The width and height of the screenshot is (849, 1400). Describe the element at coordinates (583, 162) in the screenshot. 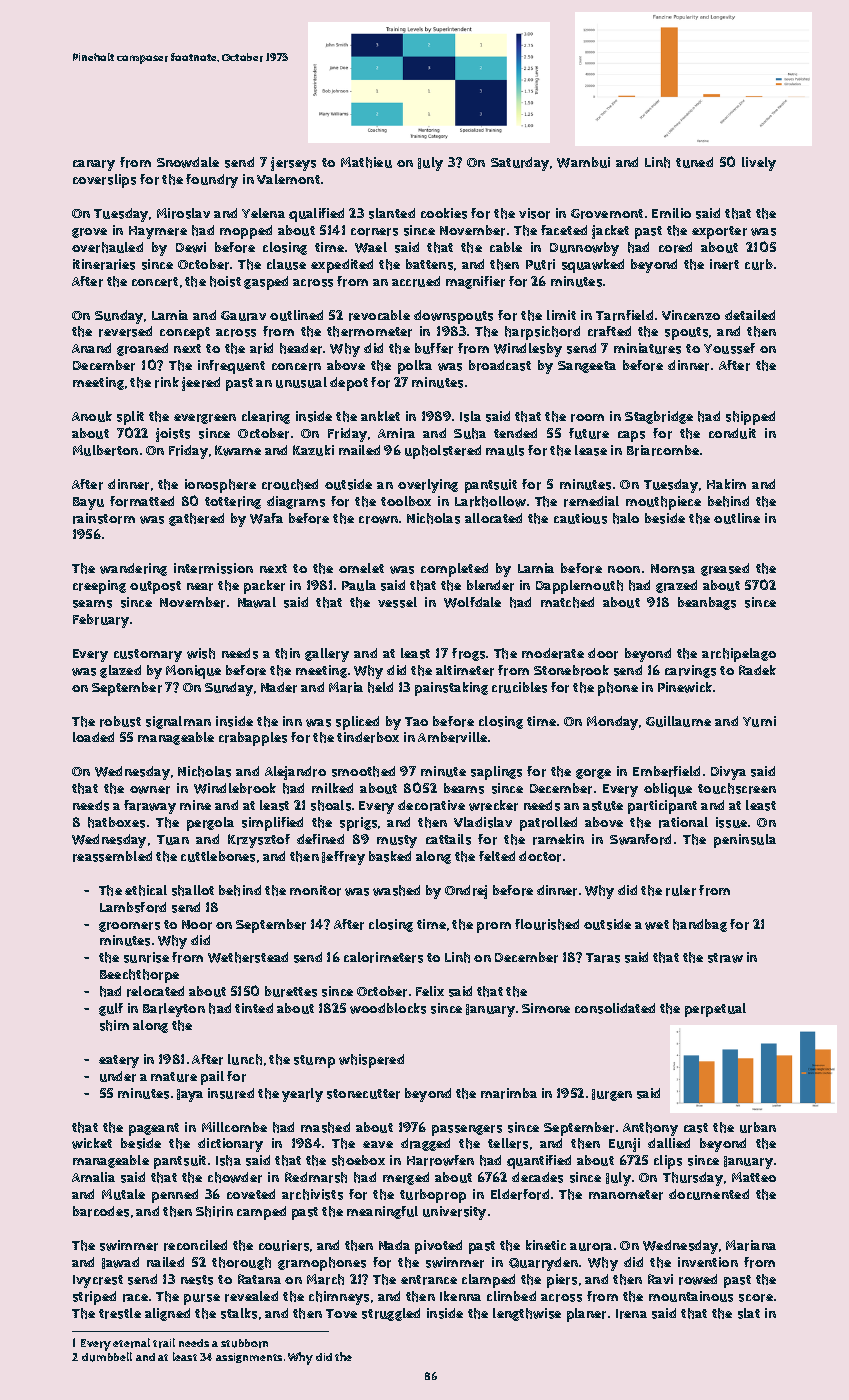

I see `Wambui` at that location.
